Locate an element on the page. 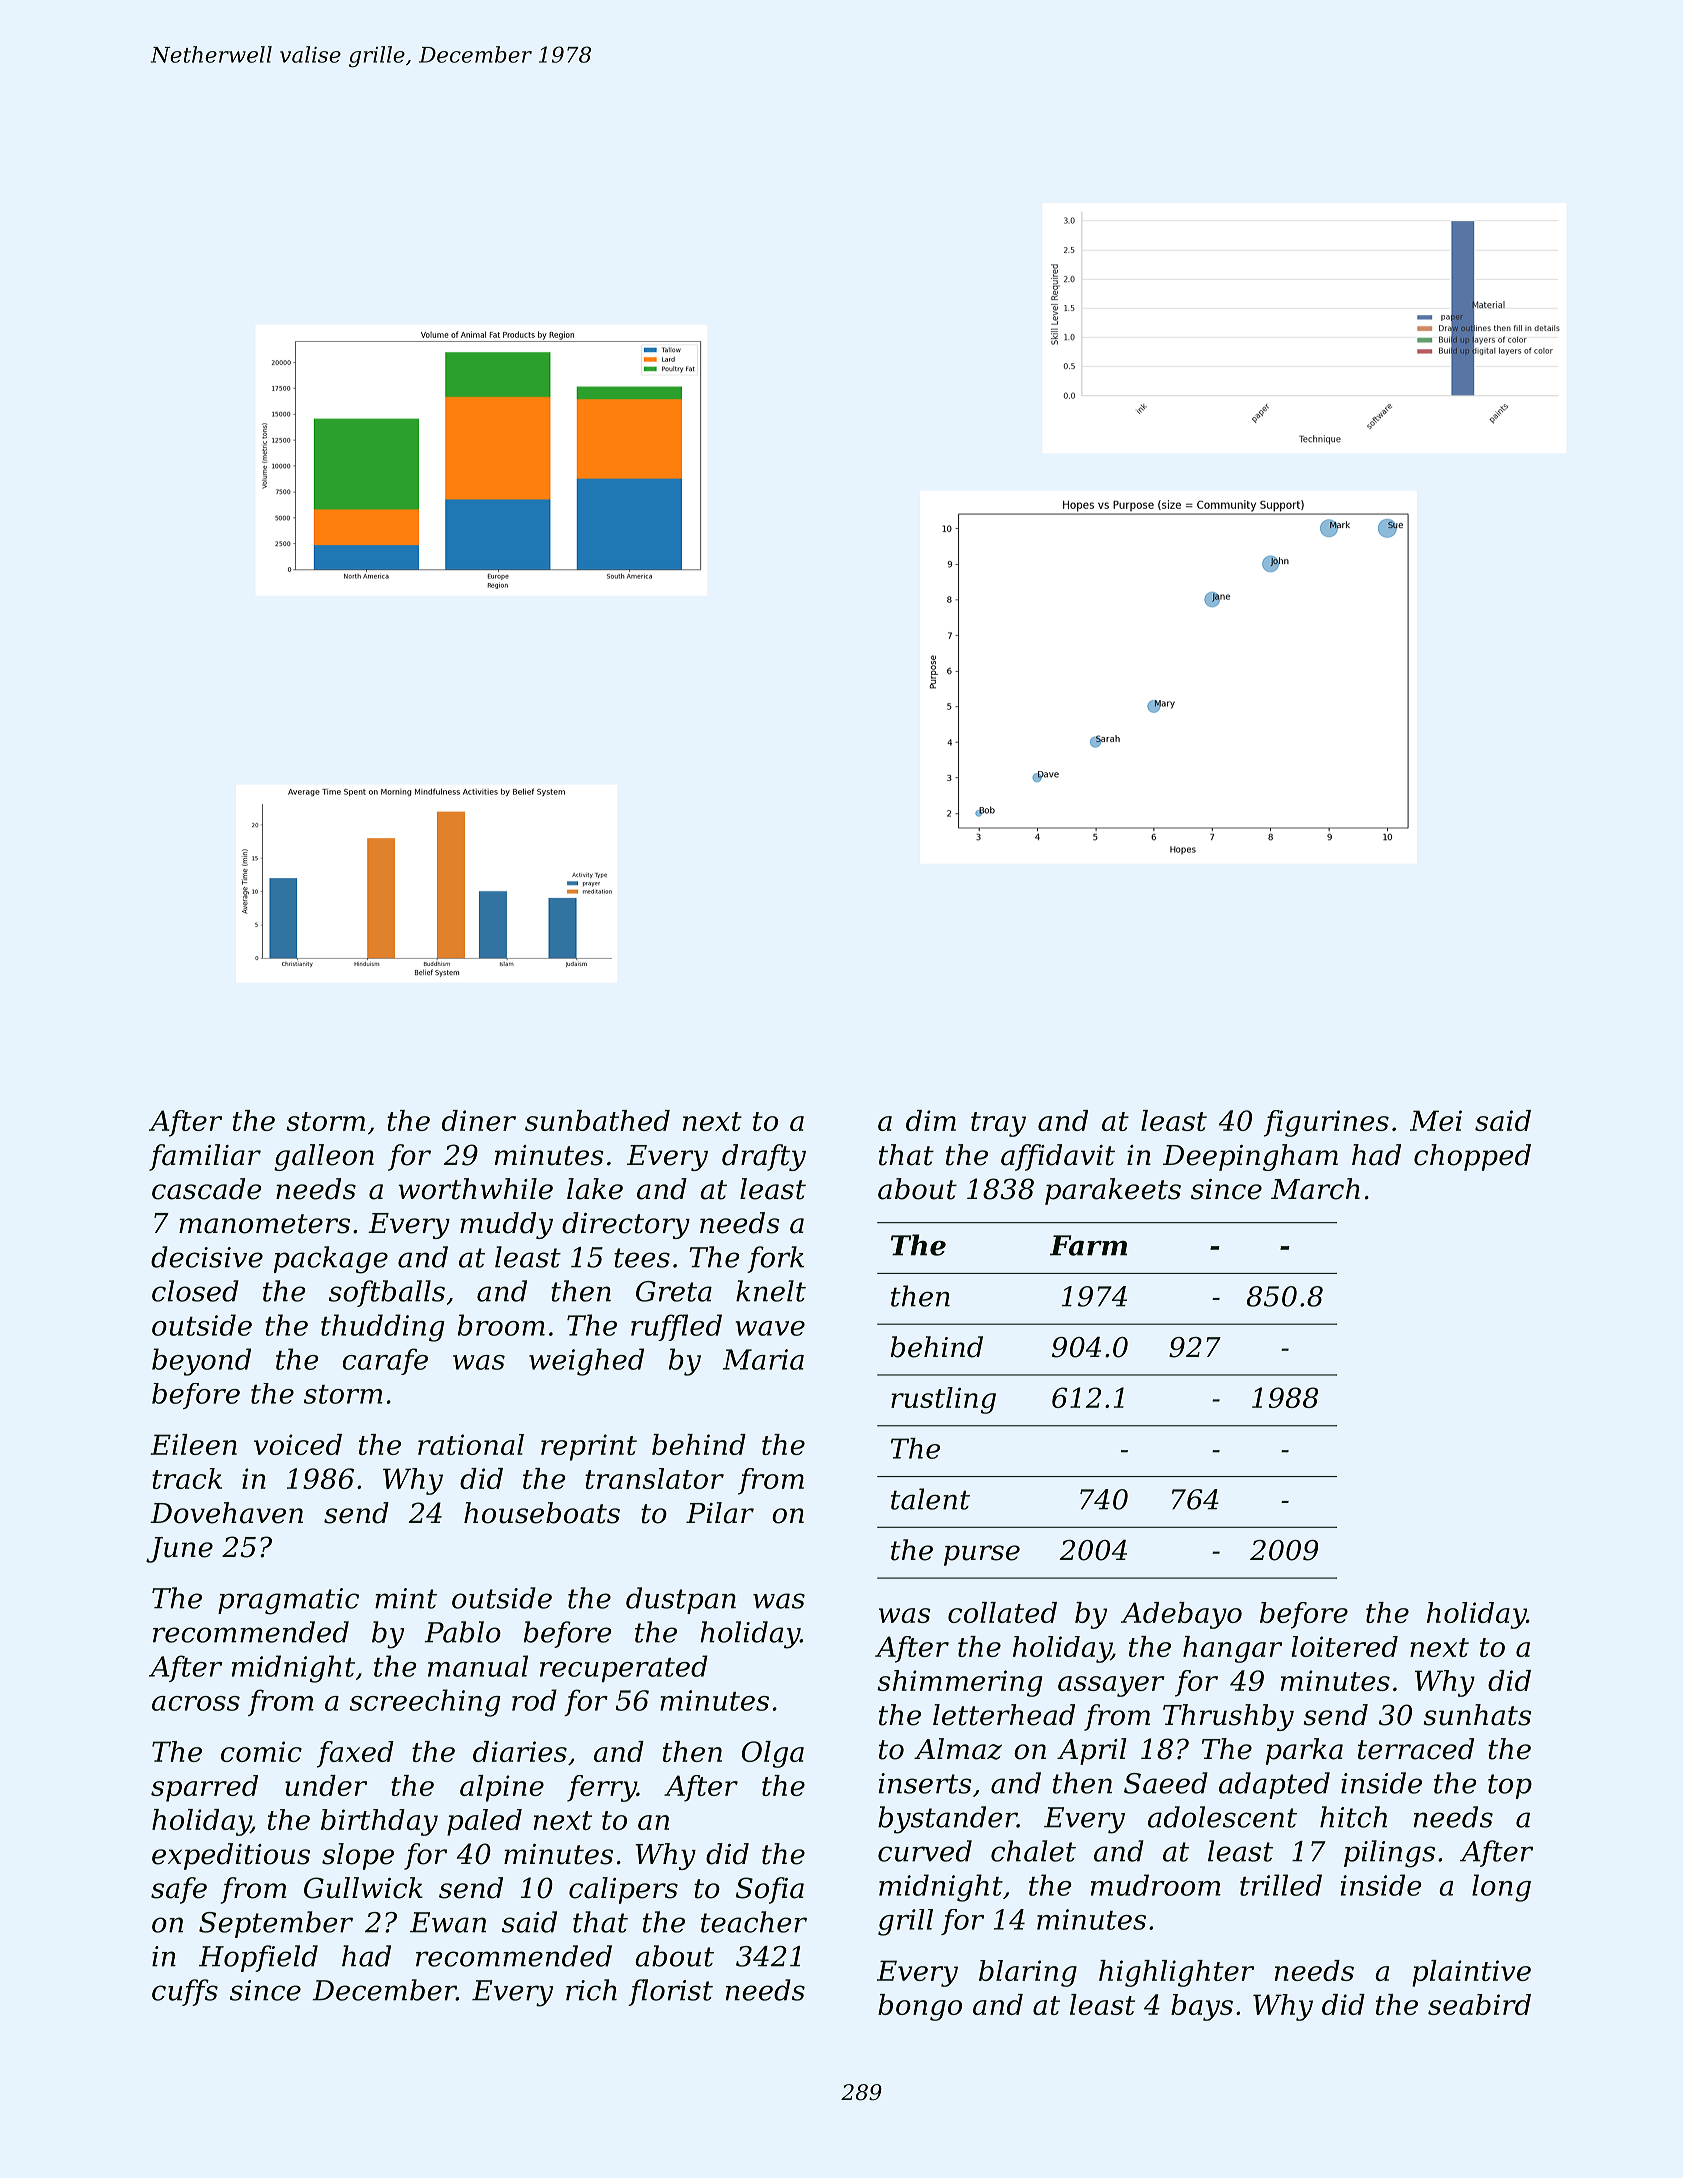 The image size is (1683, 2178). sunhats is located at coordinates (1477, 1715).
